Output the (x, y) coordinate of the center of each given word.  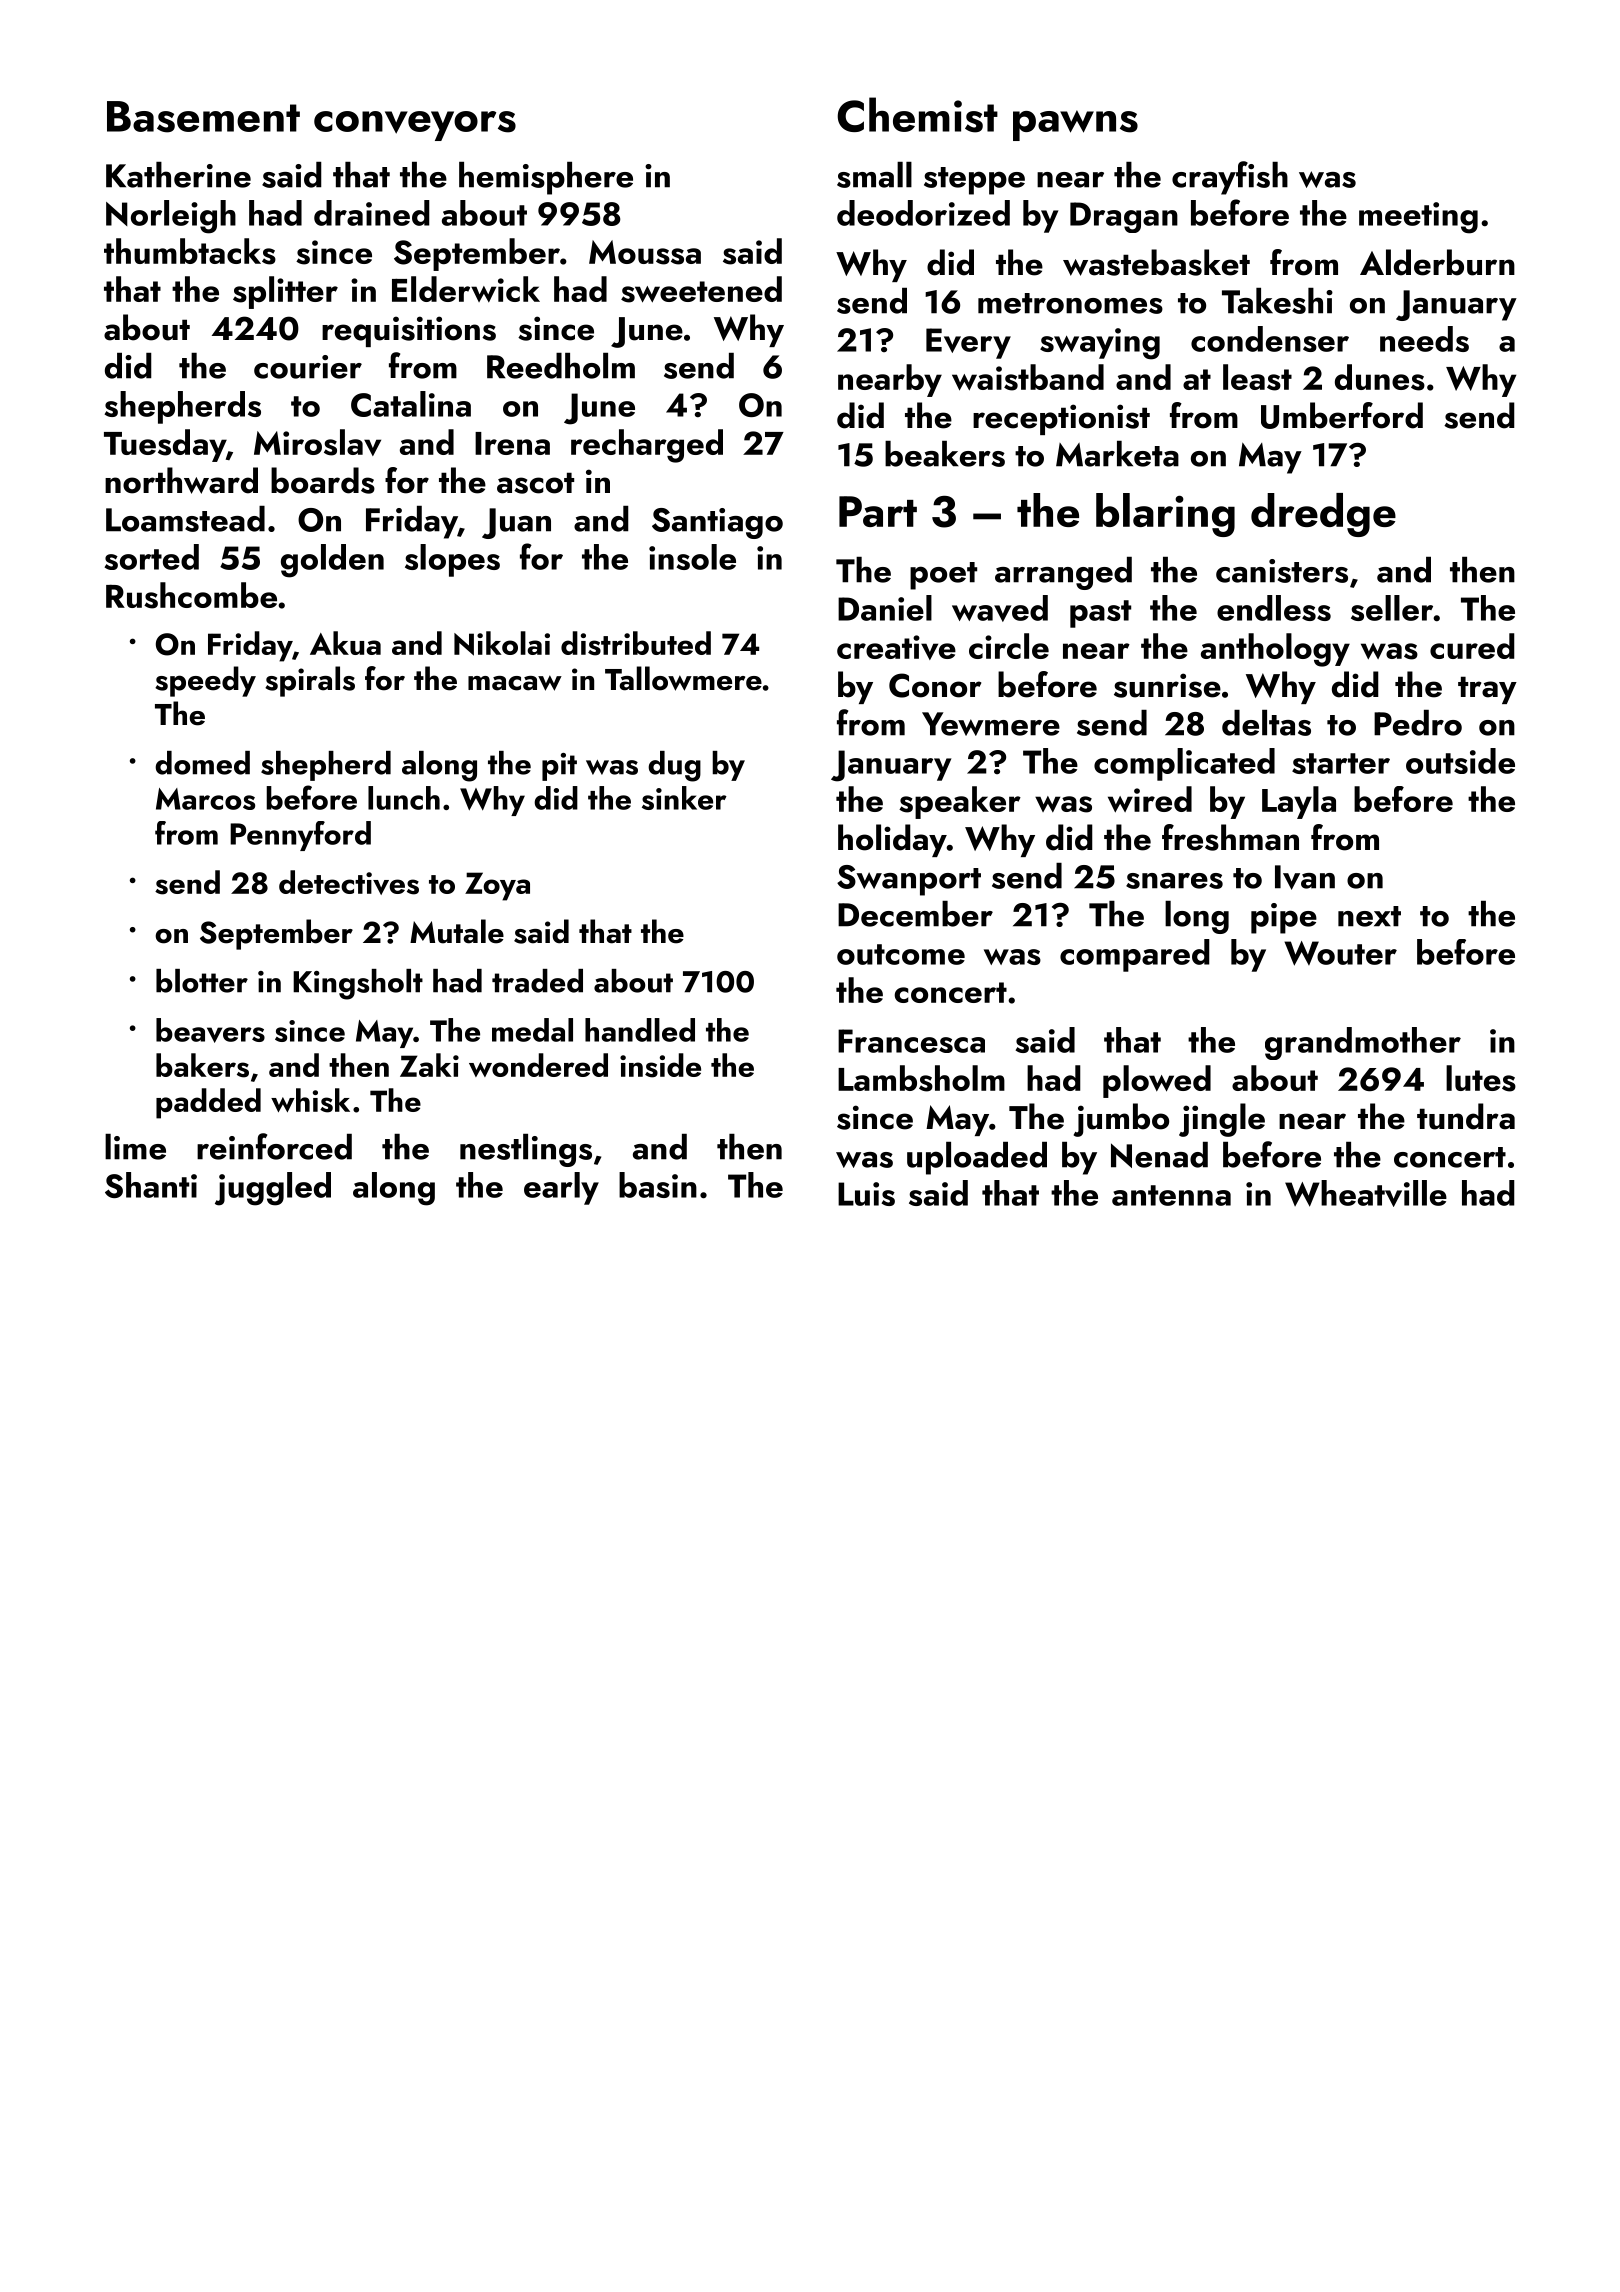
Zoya (497, 886)
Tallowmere (683, 678)
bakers (202, 1065)
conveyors (415, 126)
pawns (1075, 125)
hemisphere (546, 178)
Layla (1299, 802)
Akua (345, 643)
